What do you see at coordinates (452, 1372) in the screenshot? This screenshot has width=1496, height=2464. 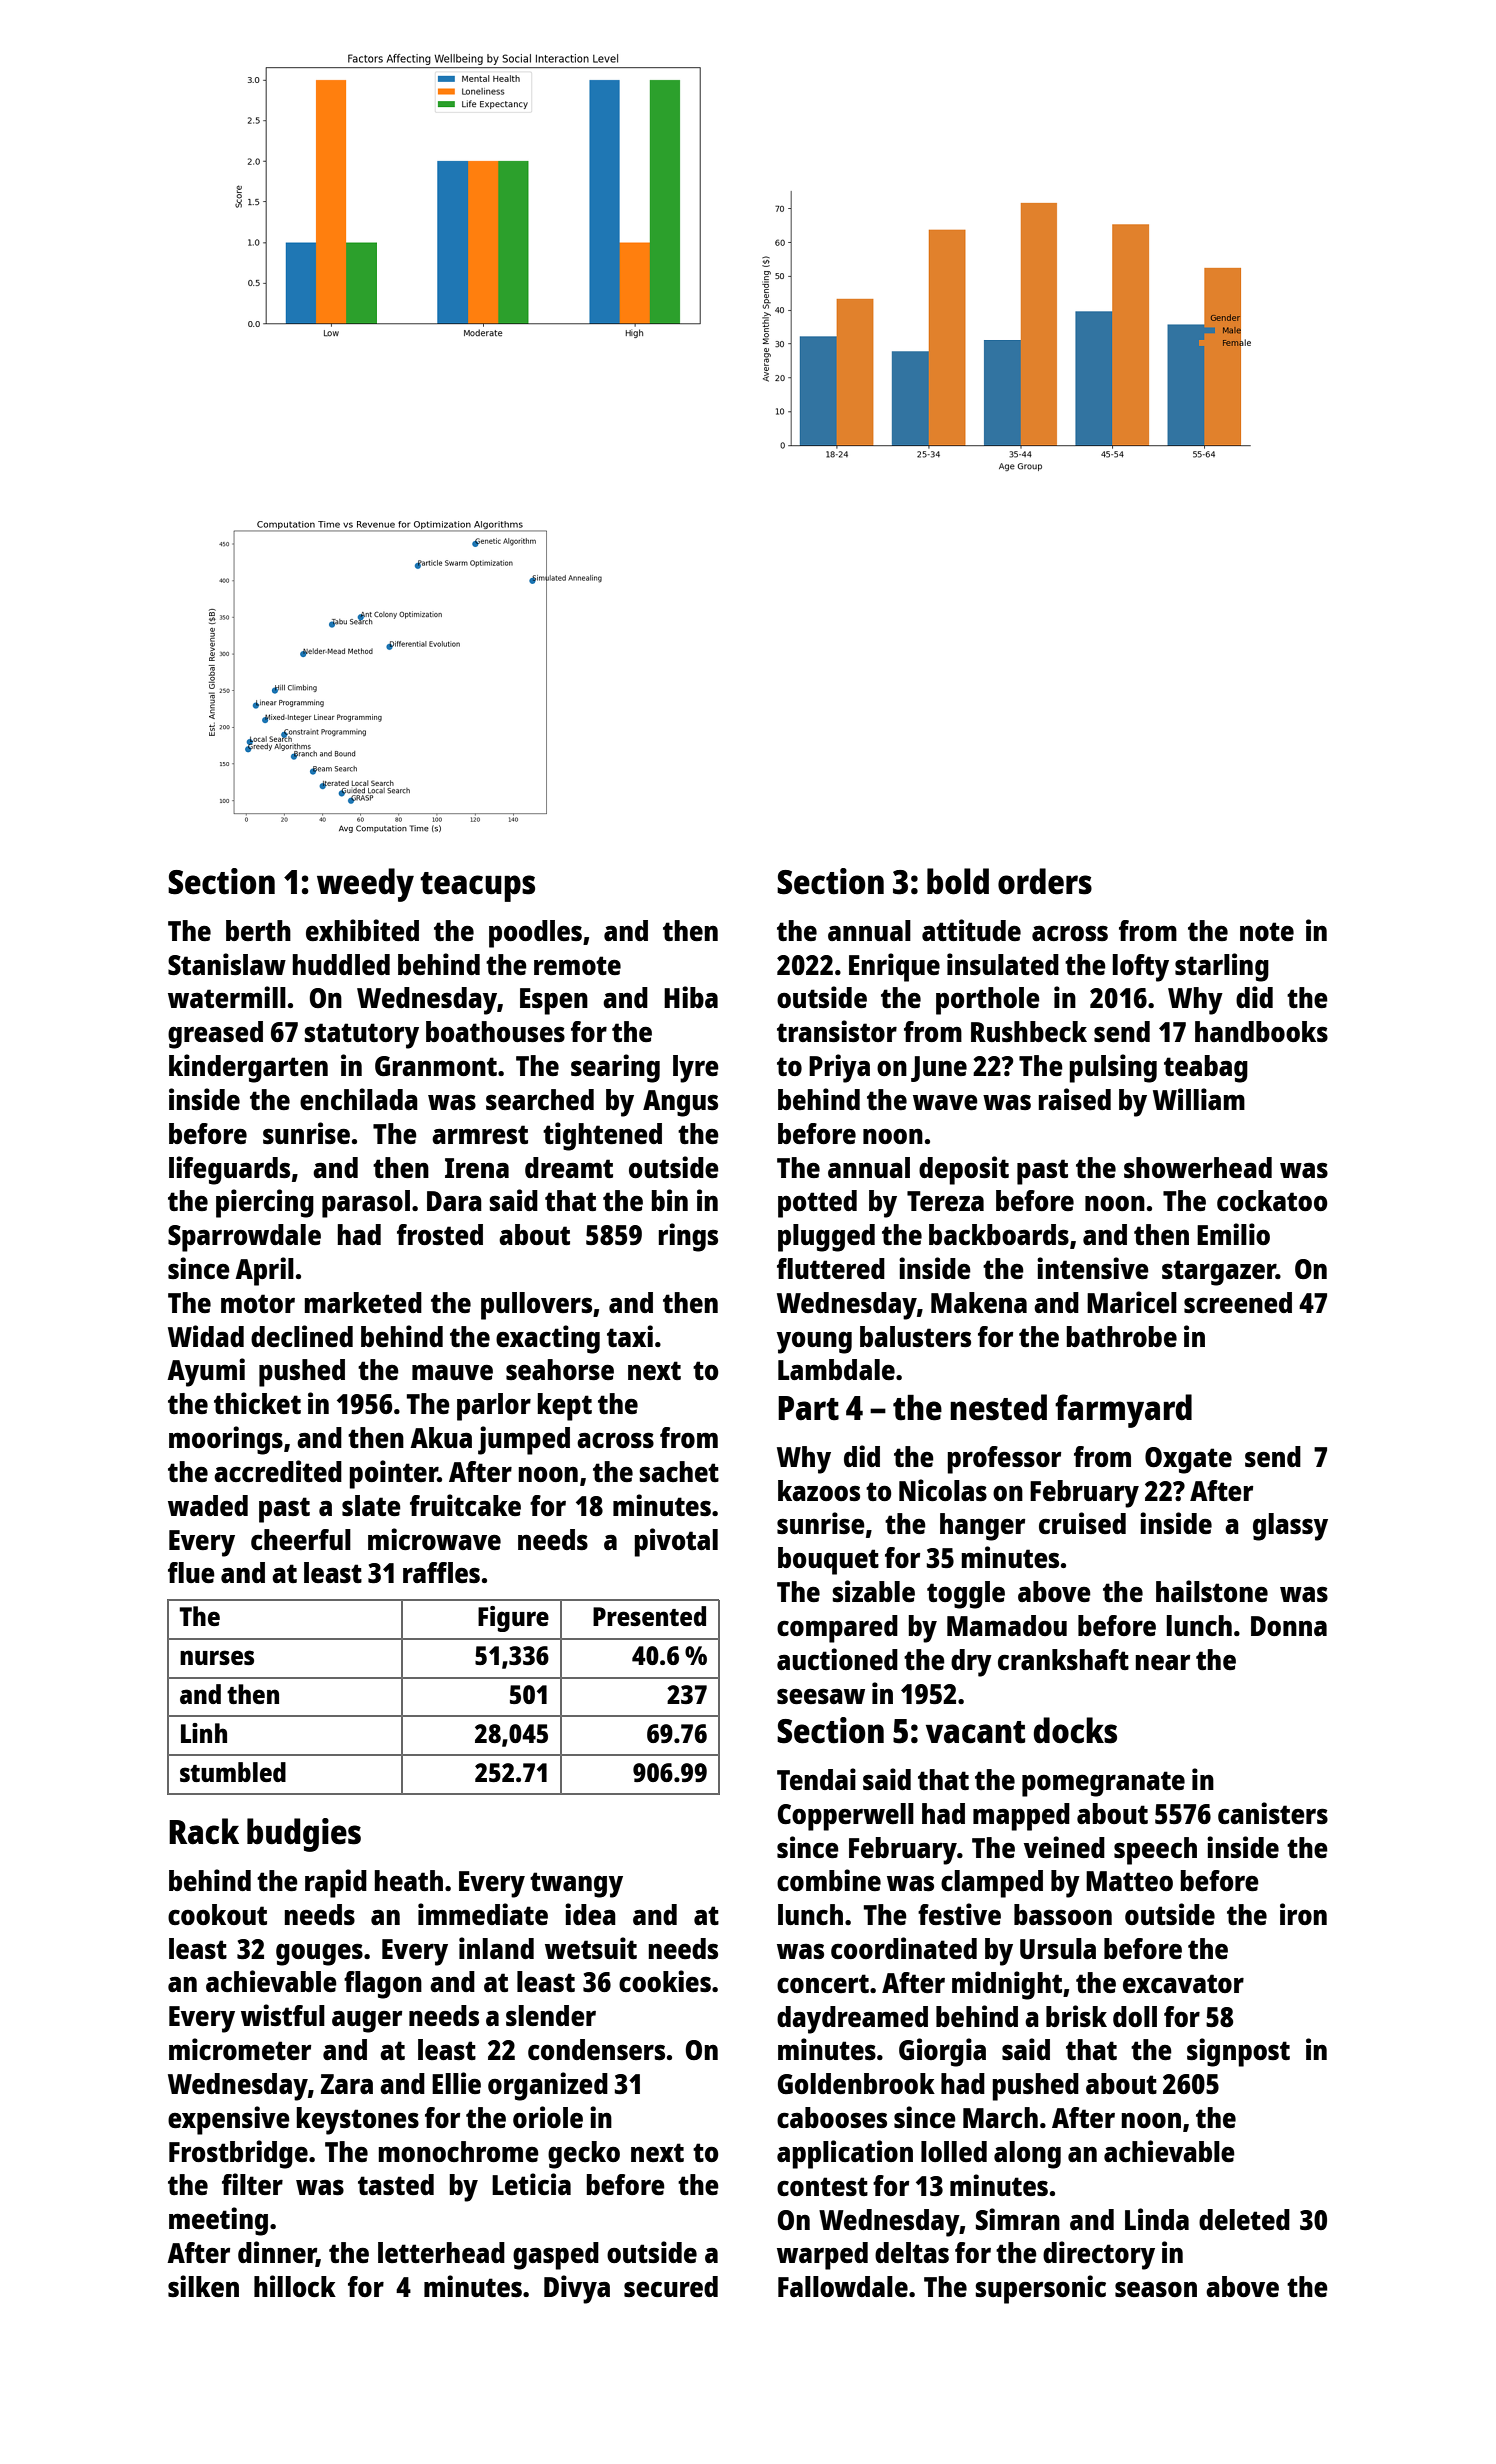 I see `mauve` at bounding box center [452, 1372].
